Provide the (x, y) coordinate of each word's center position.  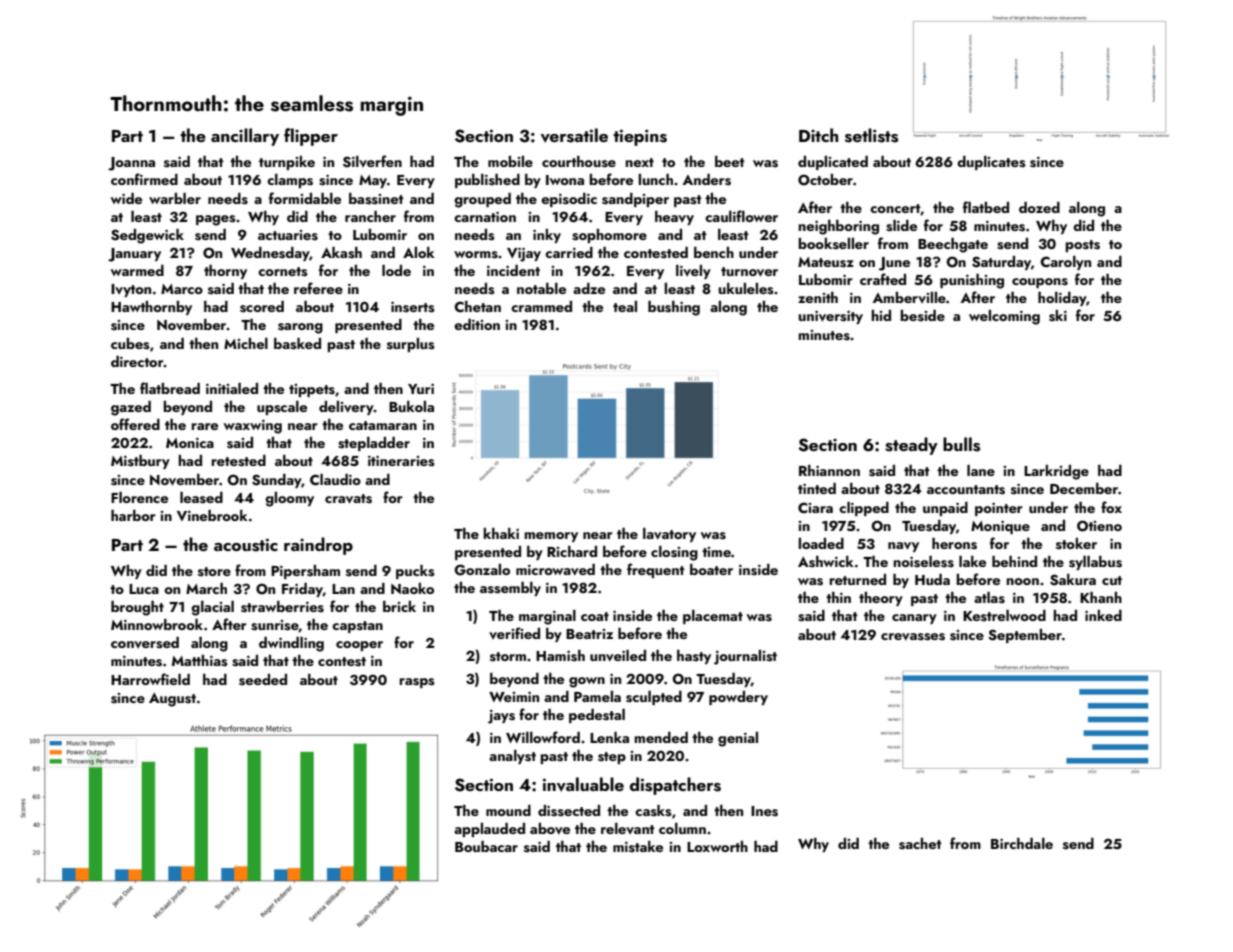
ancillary (245, 137)
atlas (989, 598)
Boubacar (486, 846)
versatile (574, 135)
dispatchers (675, 786)
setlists (871, 135)
